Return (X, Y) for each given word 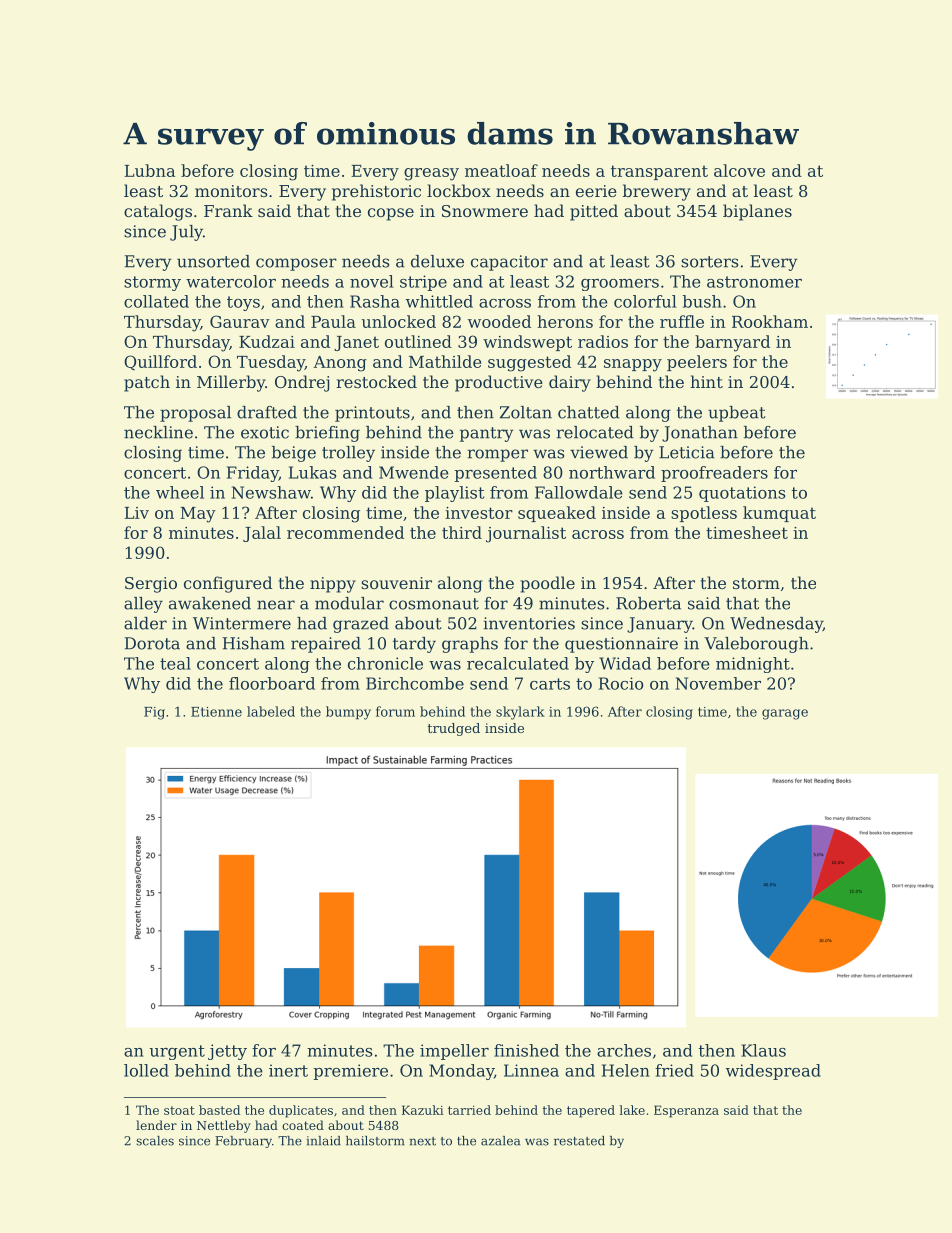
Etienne (216, 712)
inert (288, 1070)
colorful (645, 301)
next (423, 1141)
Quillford (160, 362)
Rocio (621, 683)
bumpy (348, 713)
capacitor (509, 263)
